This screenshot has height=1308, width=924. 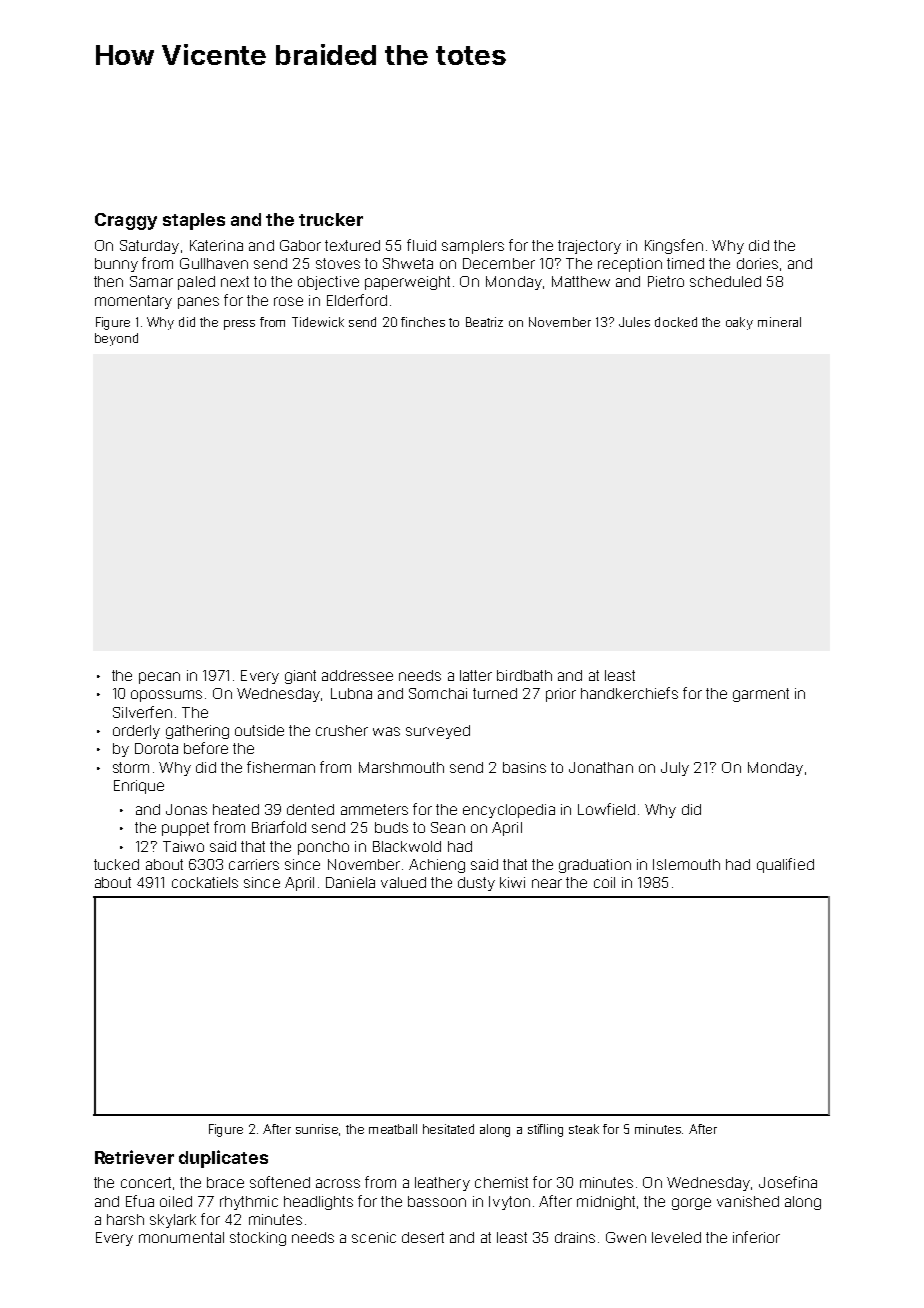 What do you see at coordinates (779, 322) in the screenshot?
I see `mineral` at bounding box center [779, 322].
